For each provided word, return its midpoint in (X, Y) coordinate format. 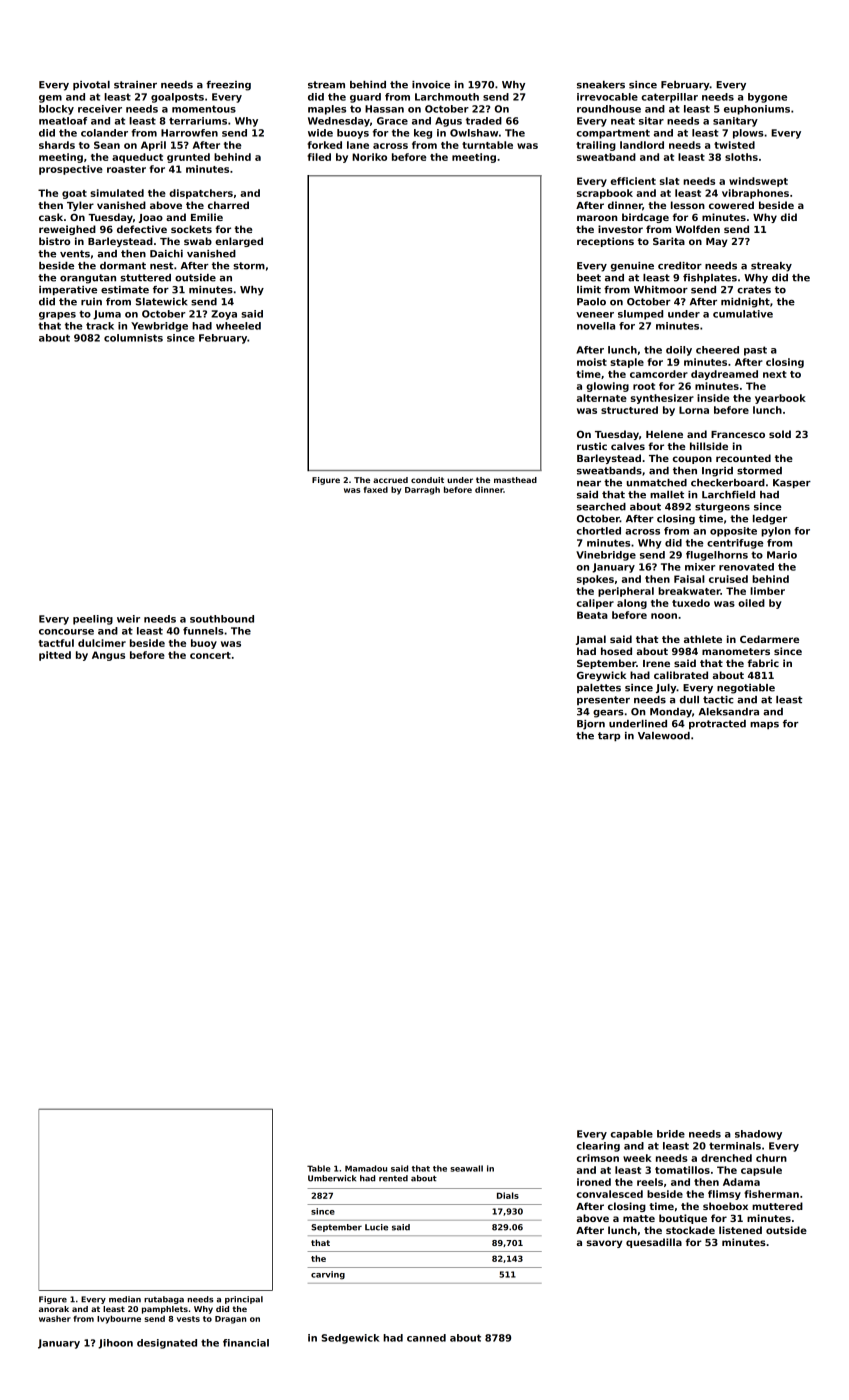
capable (632, 1135)
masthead (515, 480)
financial (246, 1343)
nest (162, 266)
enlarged (239, 242)
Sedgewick (350, 1339)
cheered (717, 350)
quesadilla (654, 1243)
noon (664, 616)
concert (210, 655)
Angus (108, 656)
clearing (598, 1147)
